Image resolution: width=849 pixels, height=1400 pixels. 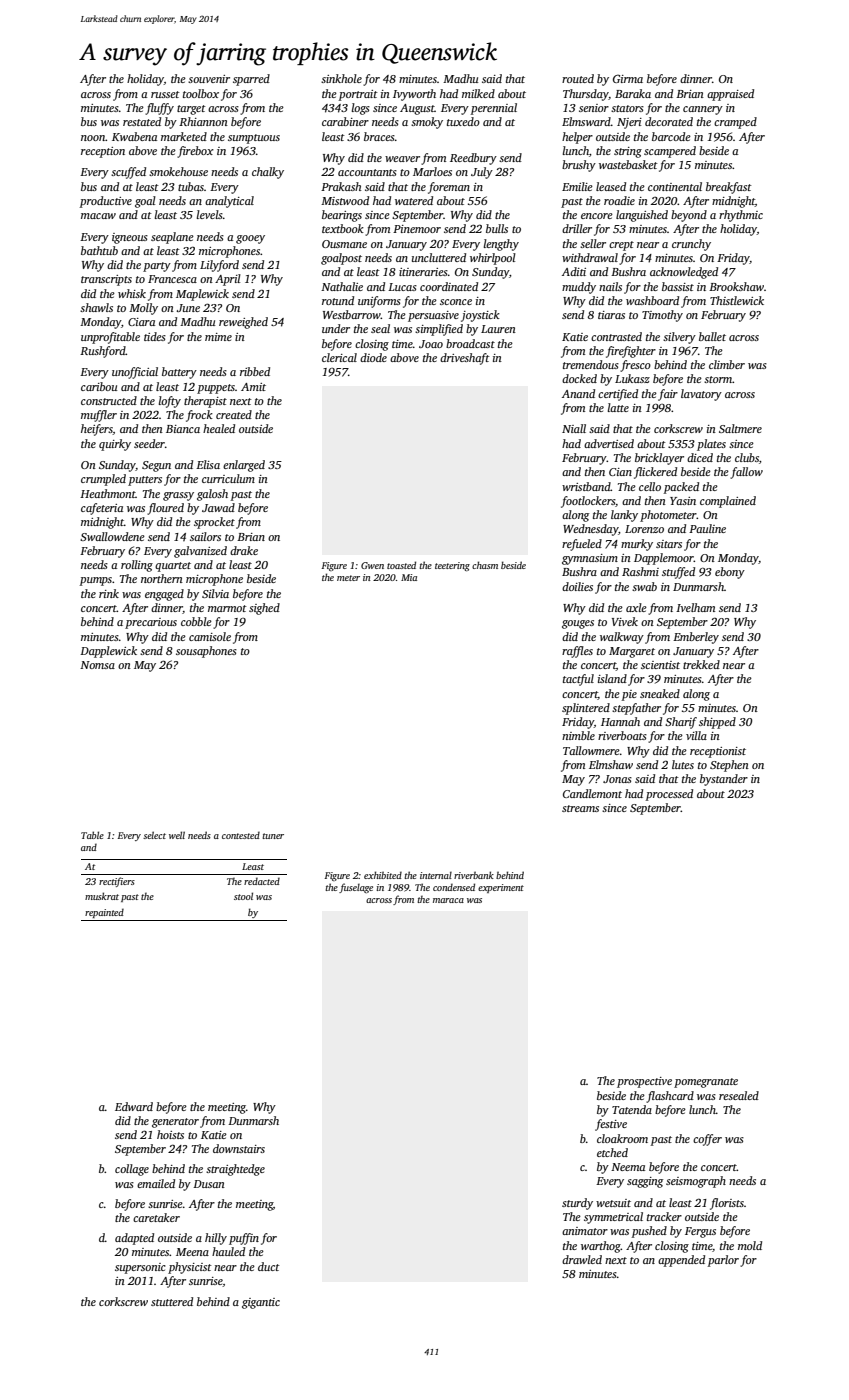 What do you see at coordinates (696, 638) in the page?
I see `Emberley` at bounding box center [696, 638].
